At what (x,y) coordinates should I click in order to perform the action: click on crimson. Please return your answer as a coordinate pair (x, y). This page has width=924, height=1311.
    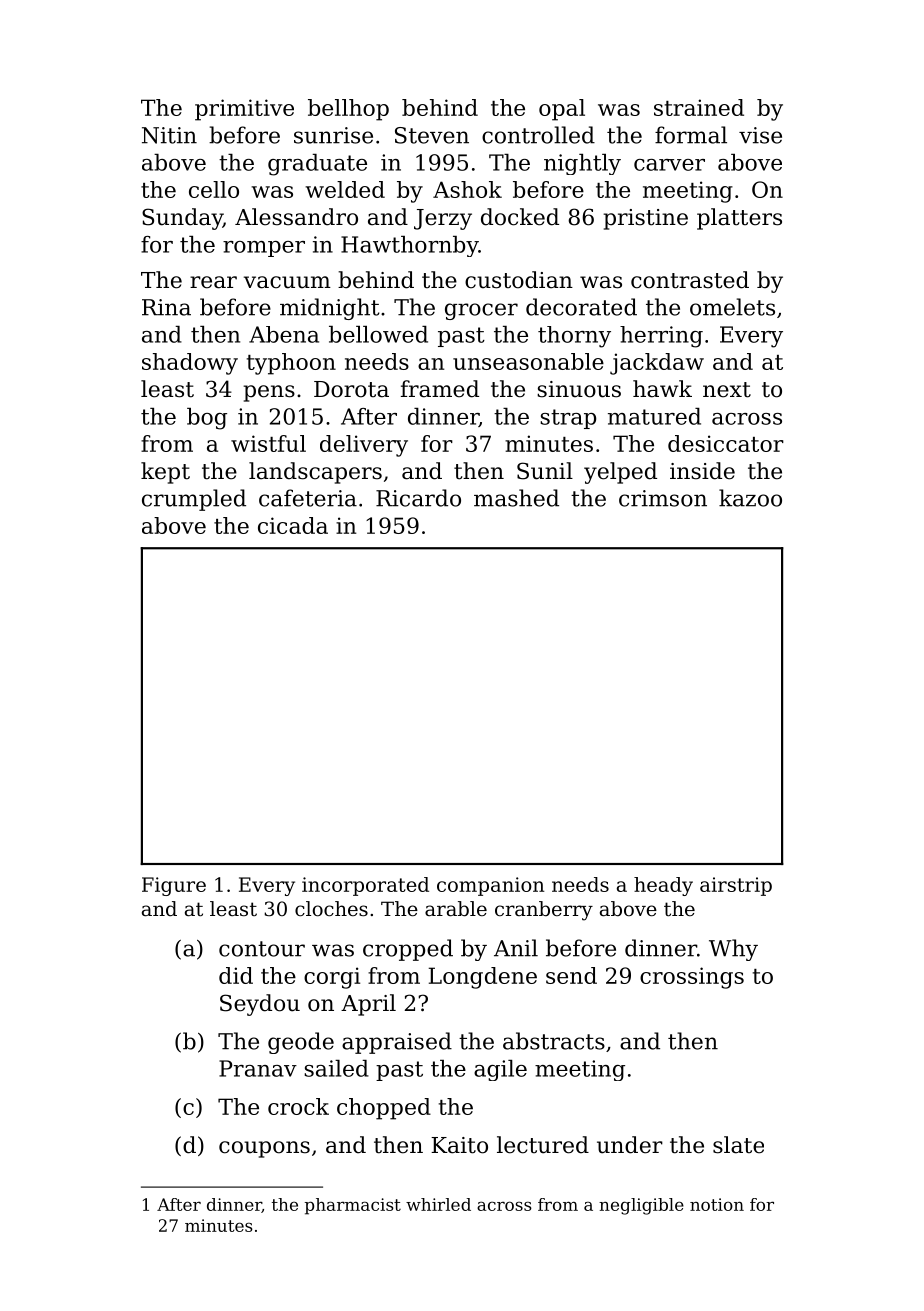
    Looking at the image, I should click on (663, 498).
